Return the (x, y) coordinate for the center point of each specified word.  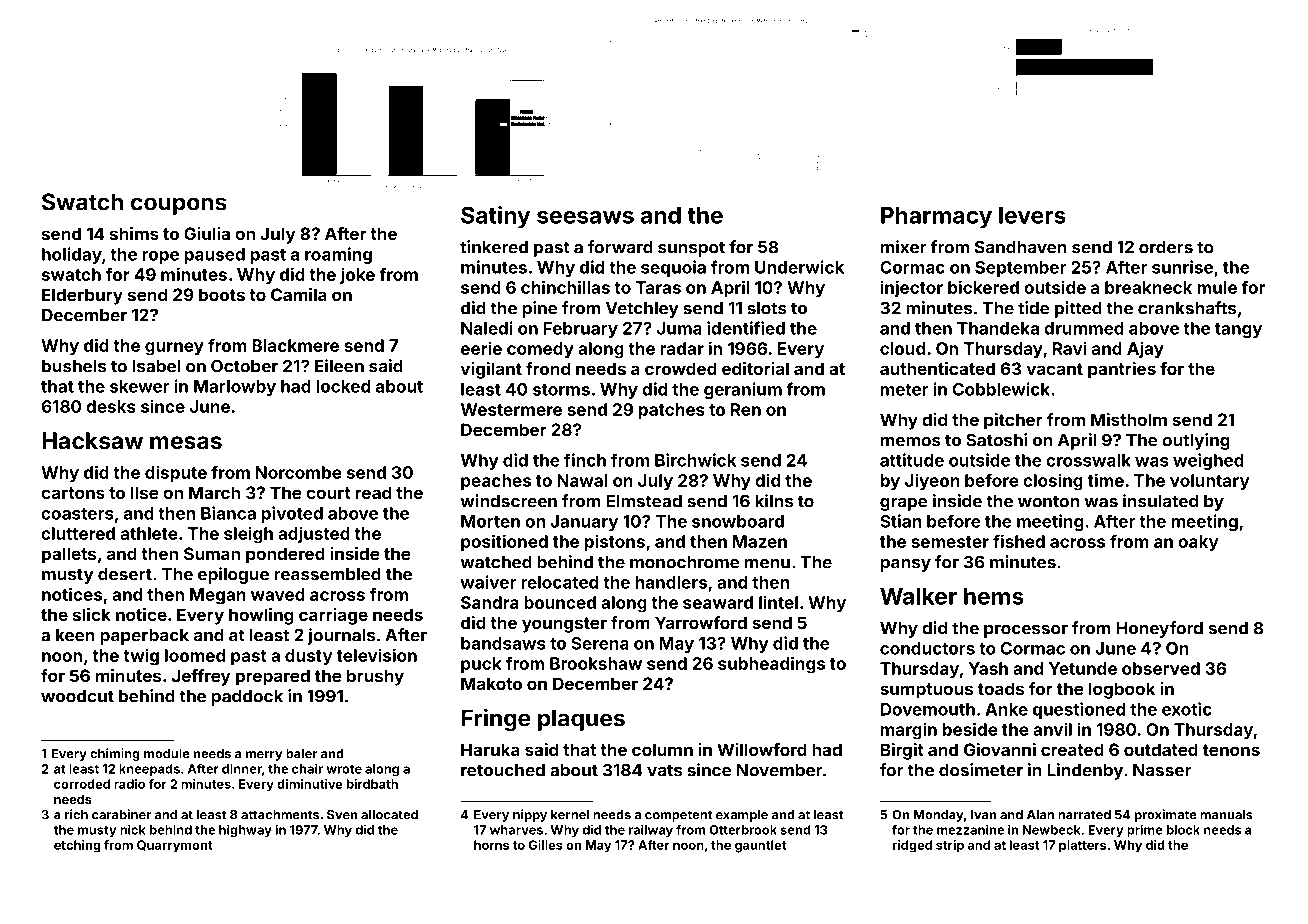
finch (585, 460)
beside (970, 729)
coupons (179, 206)
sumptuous (926, 691)
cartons (73, 493)
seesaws (585, 217)
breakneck (1148, 287)
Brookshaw (596, 663)
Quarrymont (175, 846)
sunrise (1182, 267)
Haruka (490, 749)
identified (746, 328)
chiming (115, 754)
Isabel (156, 366)
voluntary (1209, 482)
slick (92, 614)
